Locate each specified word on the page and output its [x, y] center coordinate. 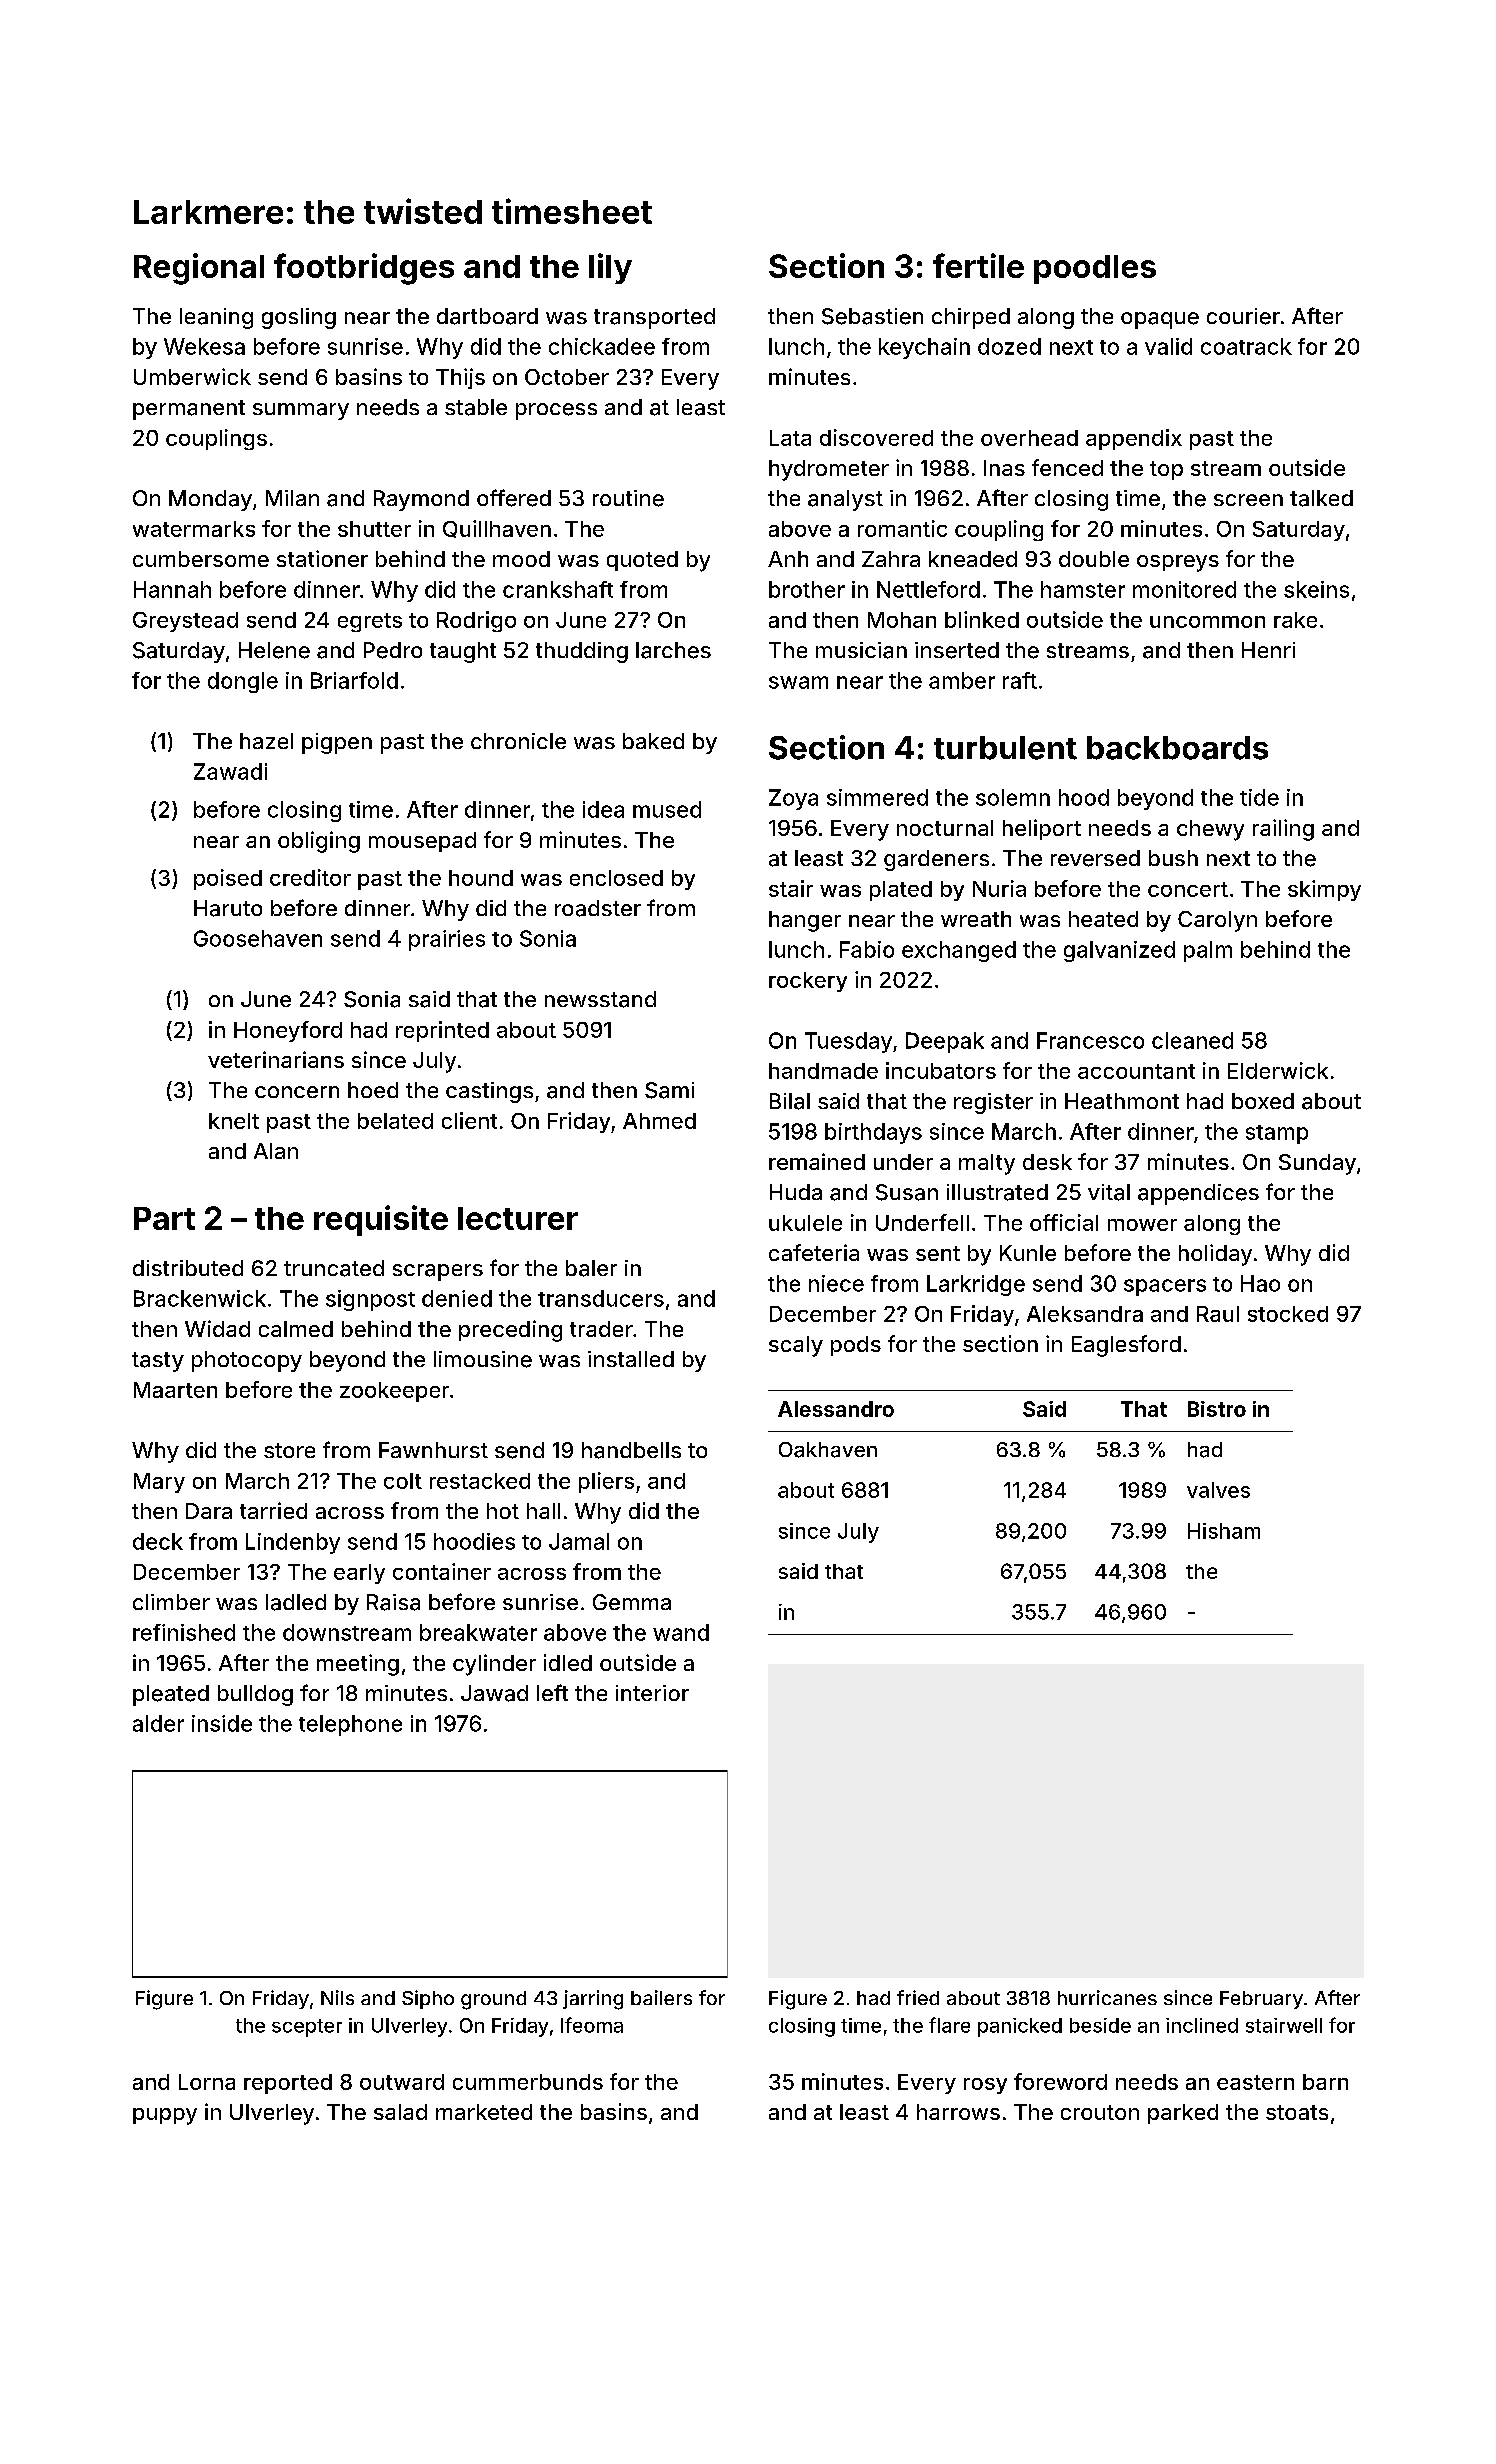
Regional [199, 269]
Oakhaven [828, 1450]
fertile [978, 265]
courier [1243, 316]
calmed [296, 1329]
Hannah [172, 589]
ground [493, 2000]
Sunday [1317, 1164]
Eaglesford [1126, 1346]
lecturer [518, 1218]
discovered [876, 437]
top [1166, 470]
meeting [358, 1665]
